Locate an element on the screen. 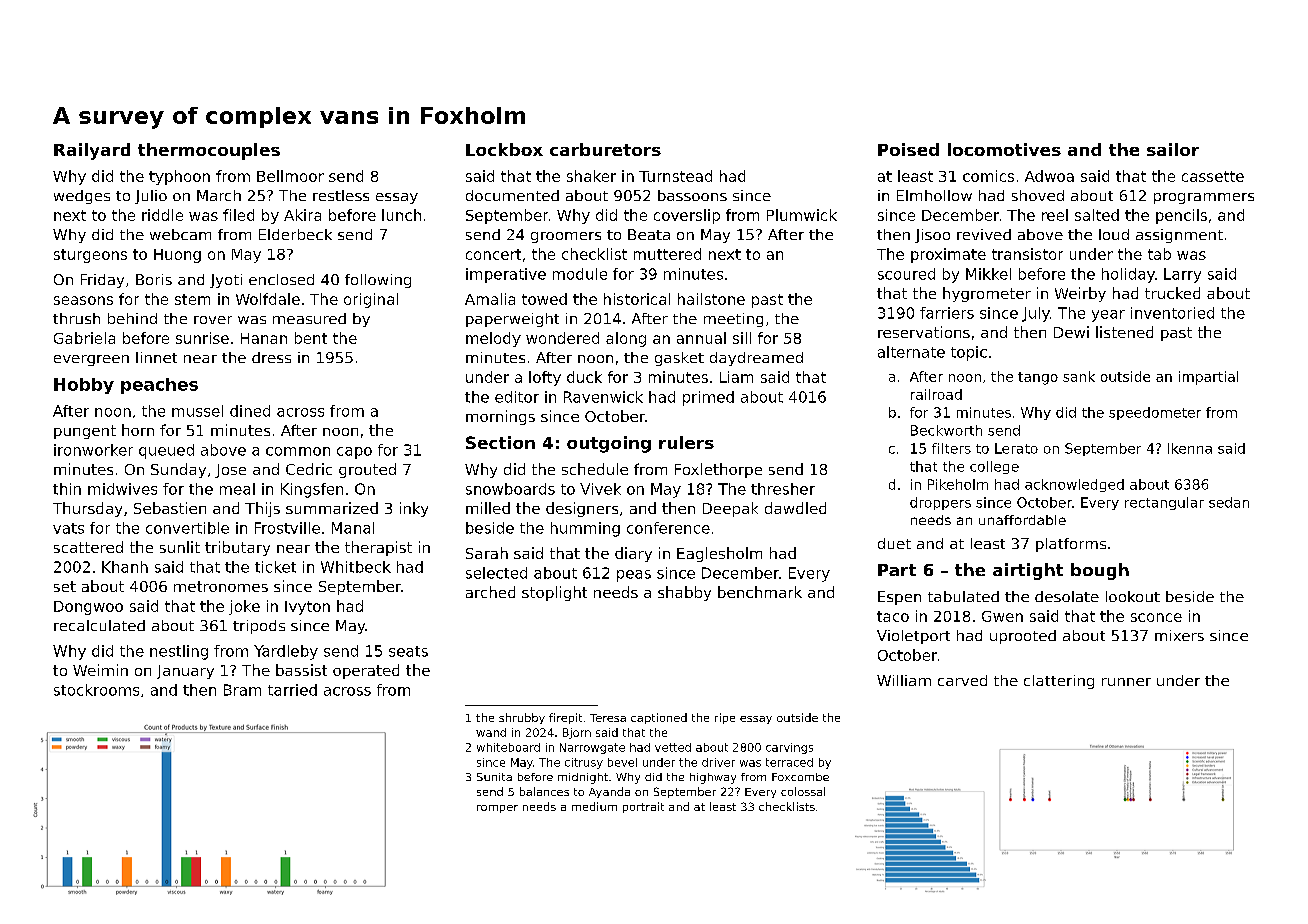 This screenshot has width=1308, height=924. Vivek is located at coordinates (600, 489).
